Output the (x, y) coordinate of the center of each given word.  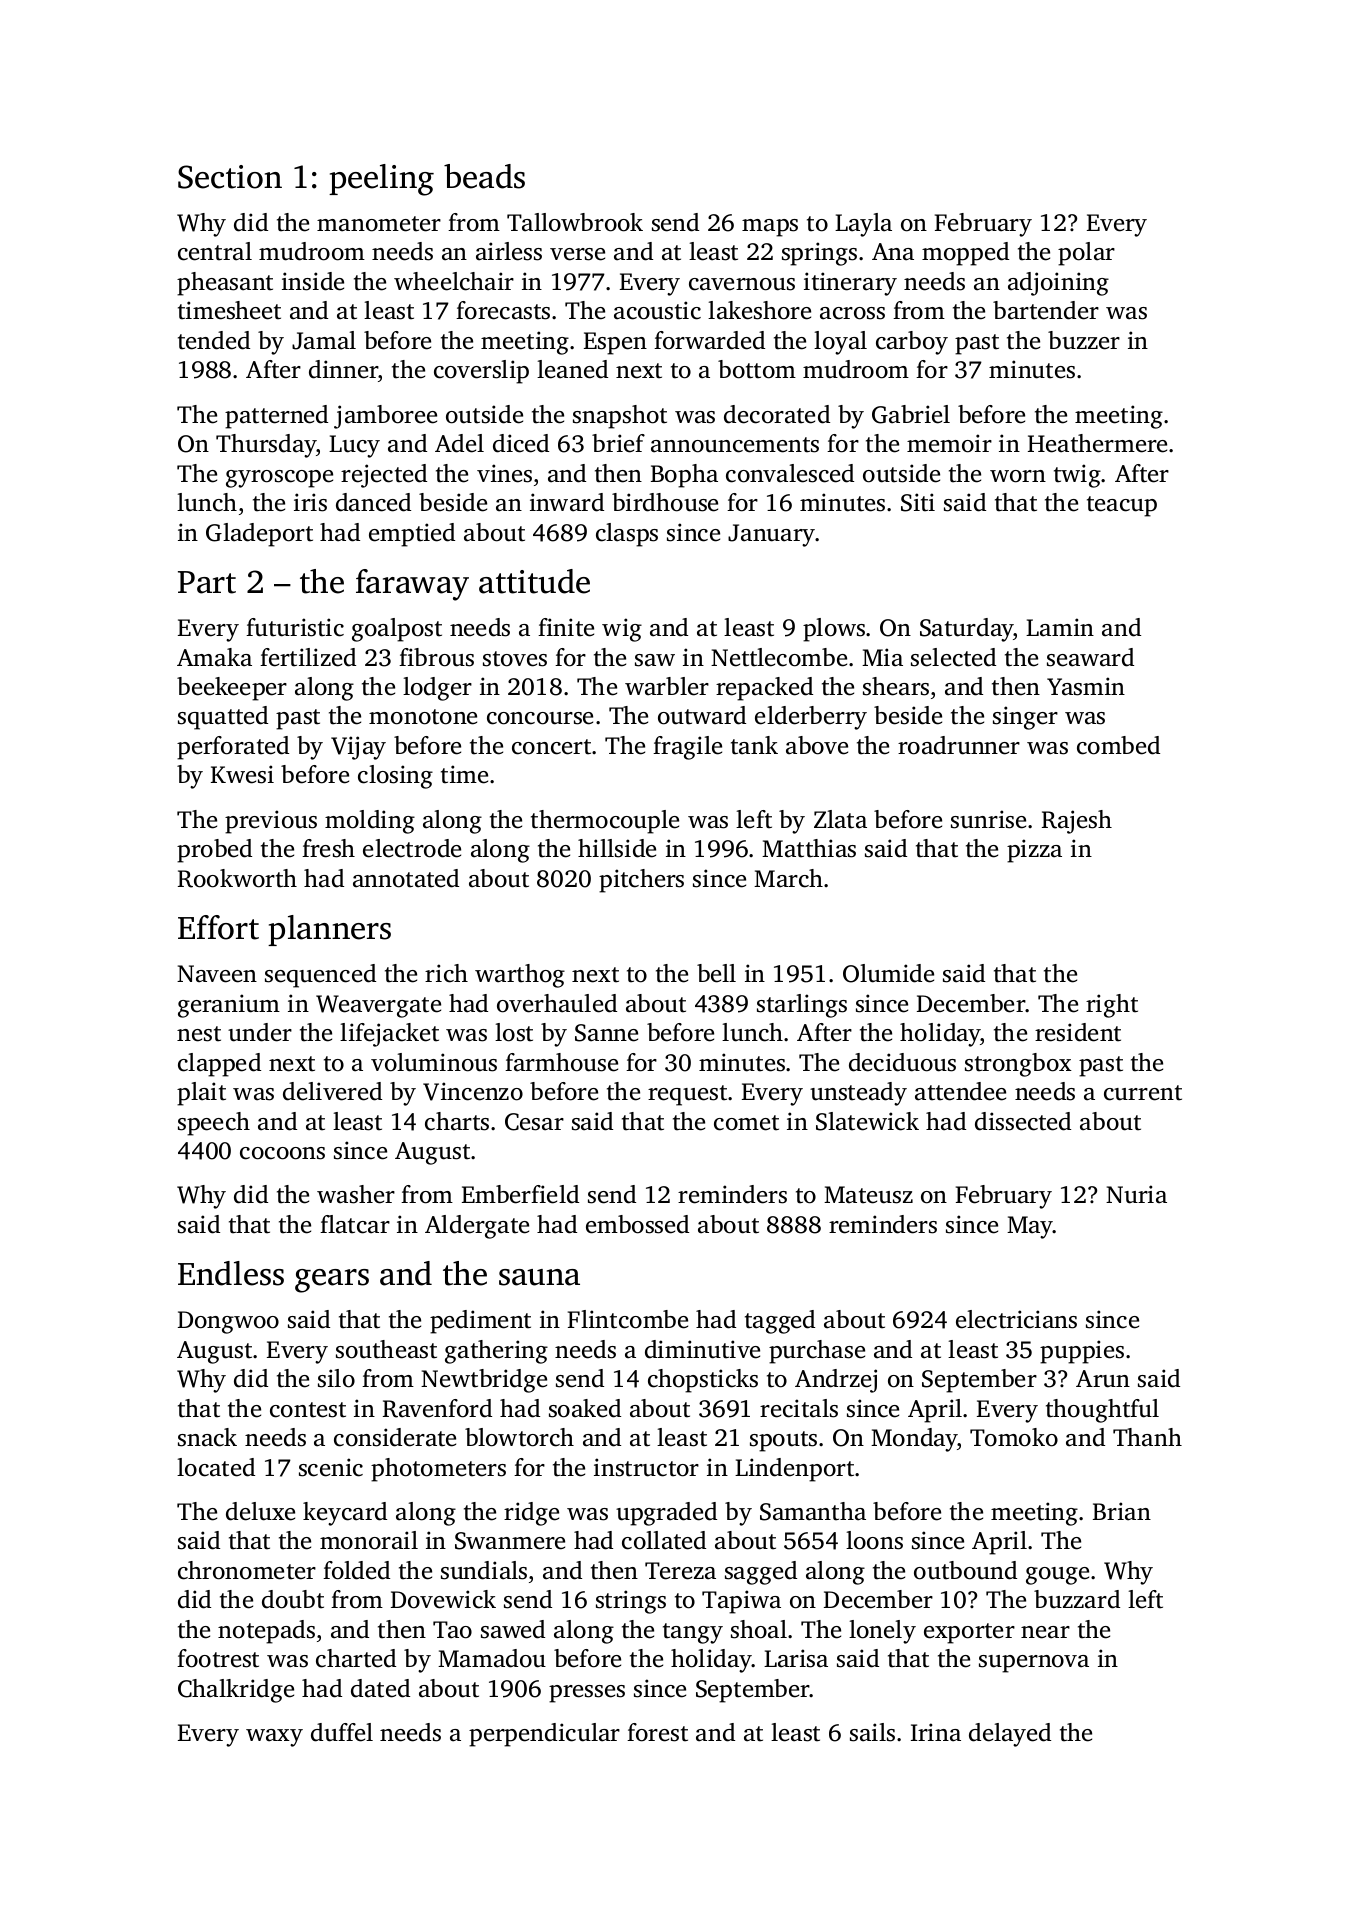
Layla (863, 225)
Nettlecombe (779, 657)
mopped (965, 254)
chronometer (247, 1570)
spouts (783, 1441)
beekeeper (232, 689)
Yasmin (1086, 686)
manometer (379, 224)
